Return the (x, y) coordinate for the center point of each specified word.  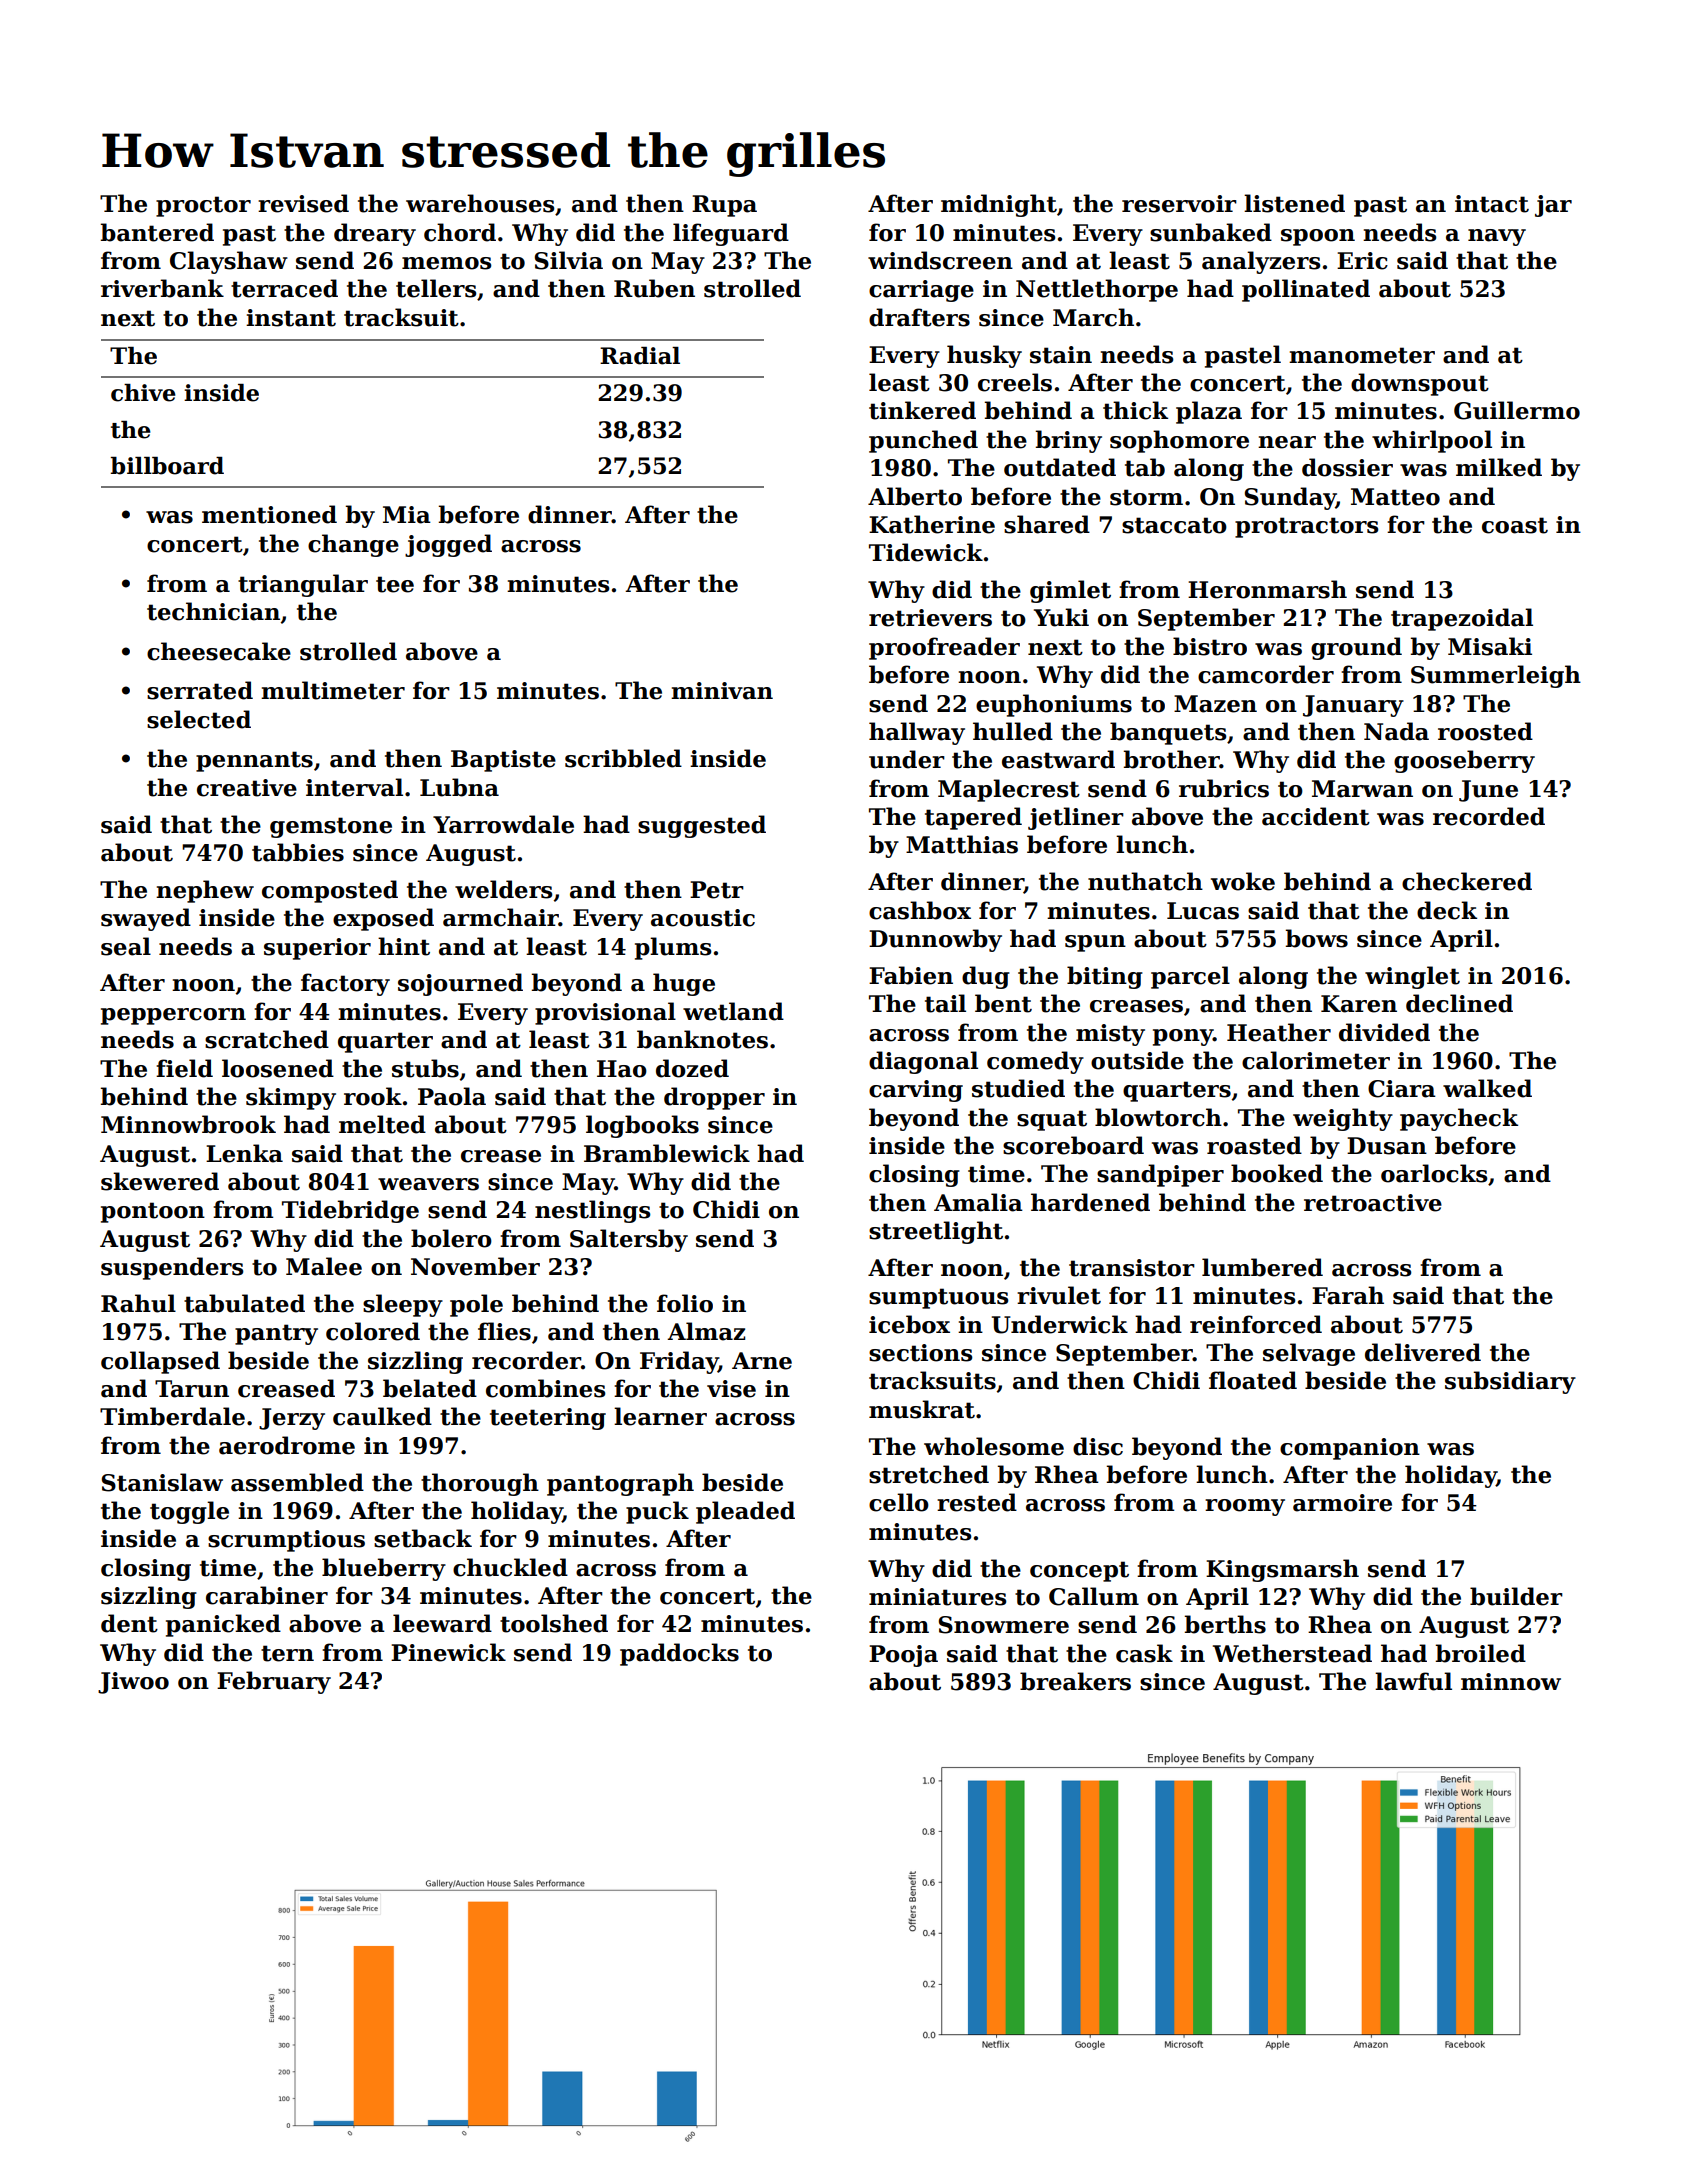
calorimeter (1316, 1060)
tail (945, 1003)
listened (1294, 203)
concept (1079, 1571)
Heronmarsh (1267, 589)
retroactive (1373, 1203)
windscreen (940, 260)
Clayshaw (229, 262)
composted (330, 891)
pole (476, 1305)
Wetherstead (1292, 1653)
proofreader (944, 648)
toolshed (554, 1623)
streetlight (936, 1232)
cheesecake (219, 651)
